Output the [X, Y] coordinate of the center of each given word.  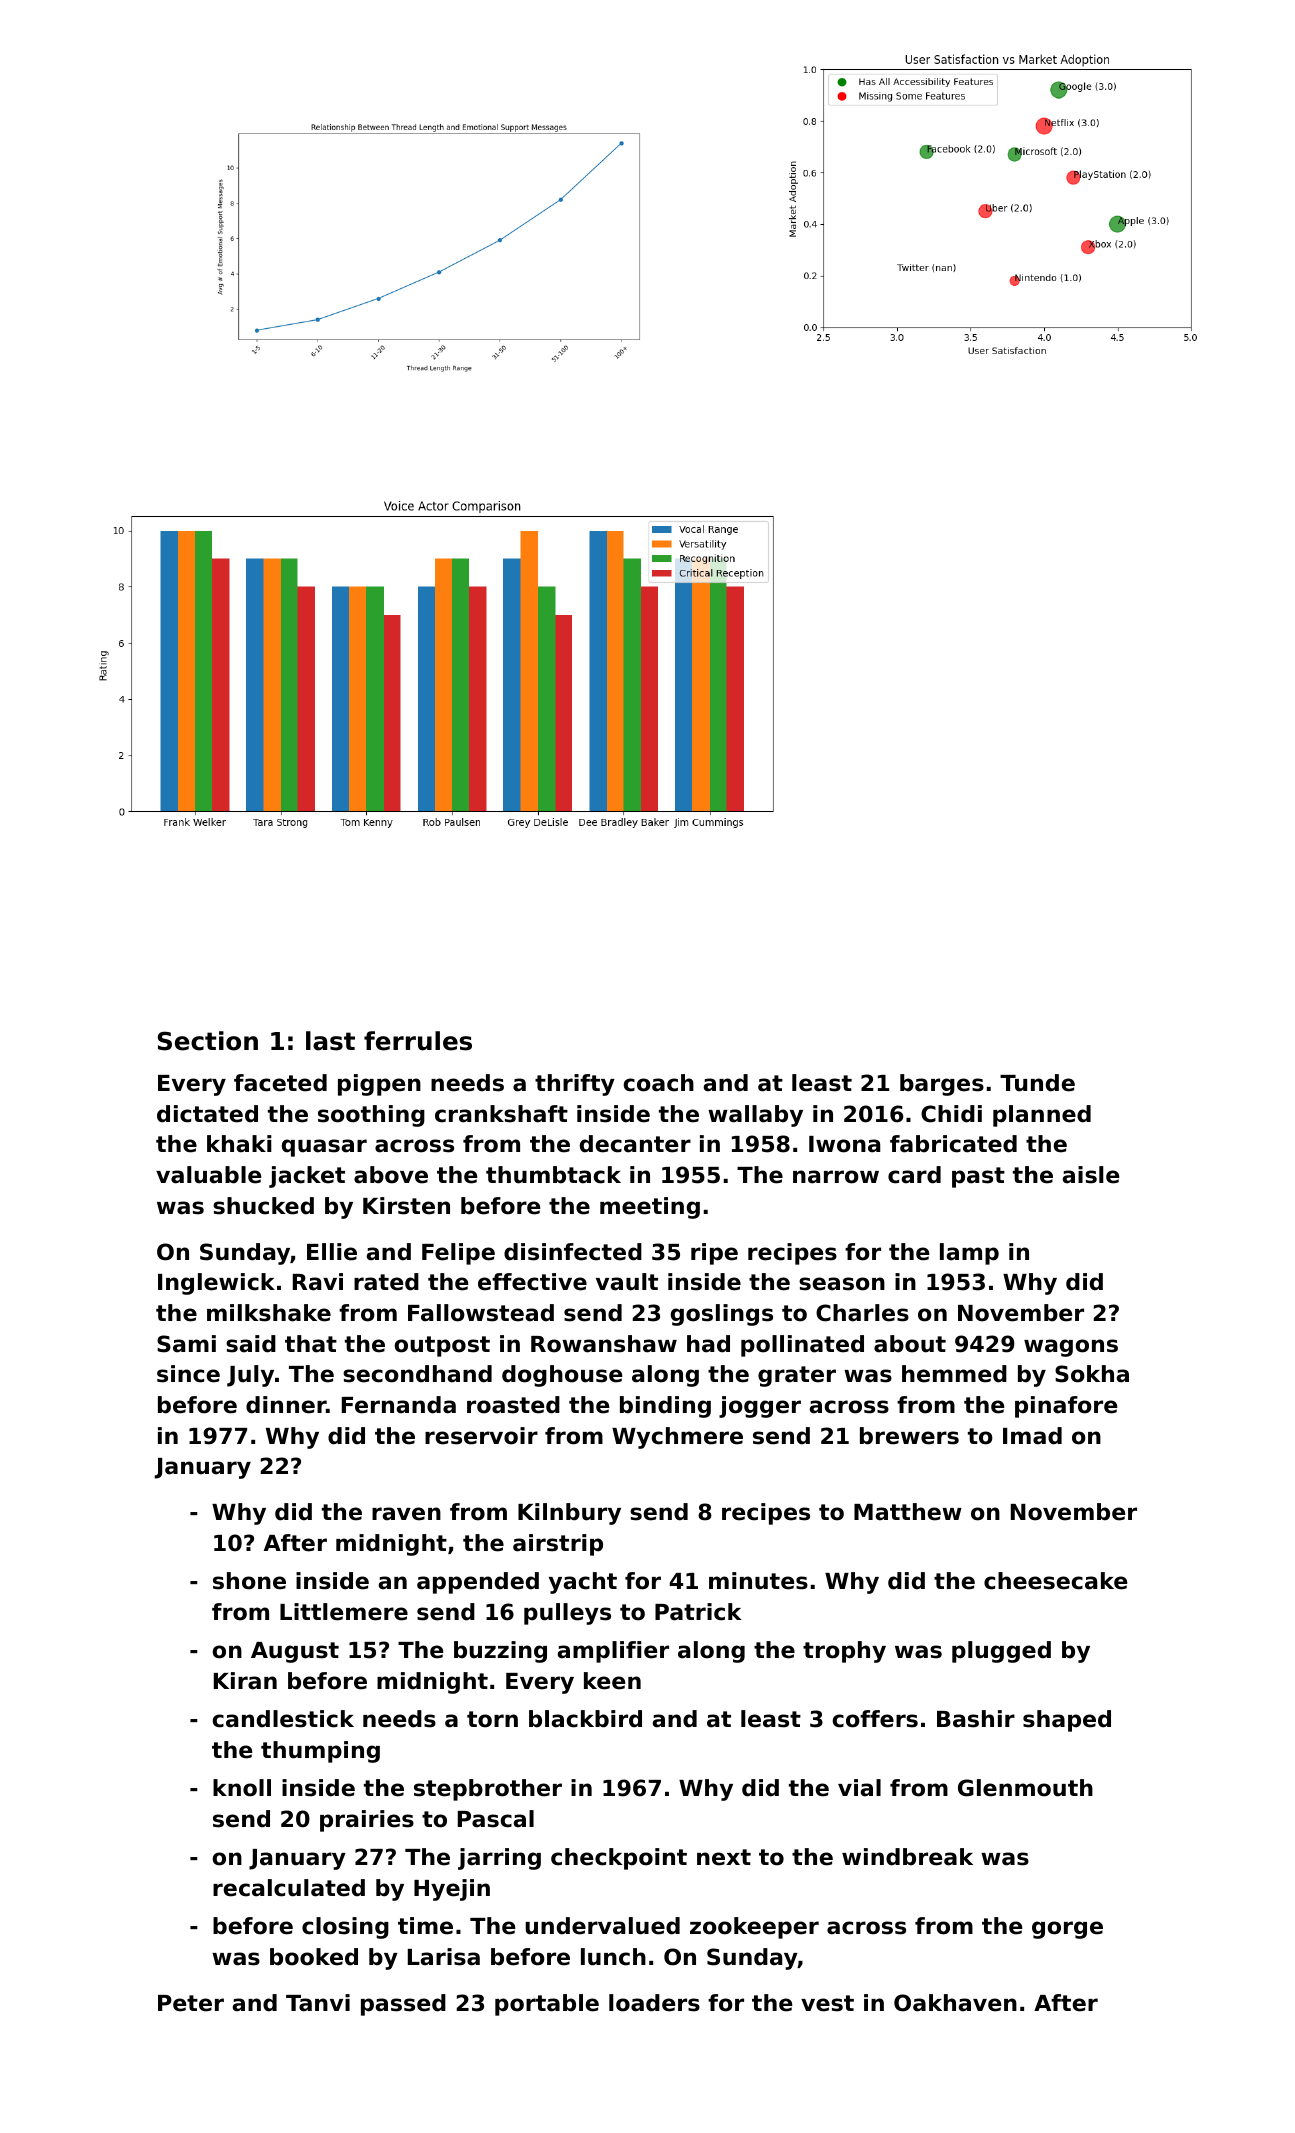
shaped [1067, 1721]
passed [403, 2005]
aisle [1091, 1175]
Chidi [951, 1114]
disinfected [573, 1252]
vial [859, 1788]
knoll [242, 1788]
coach [659, 1083]
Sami [186, 1344]
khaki [239, 1144]
